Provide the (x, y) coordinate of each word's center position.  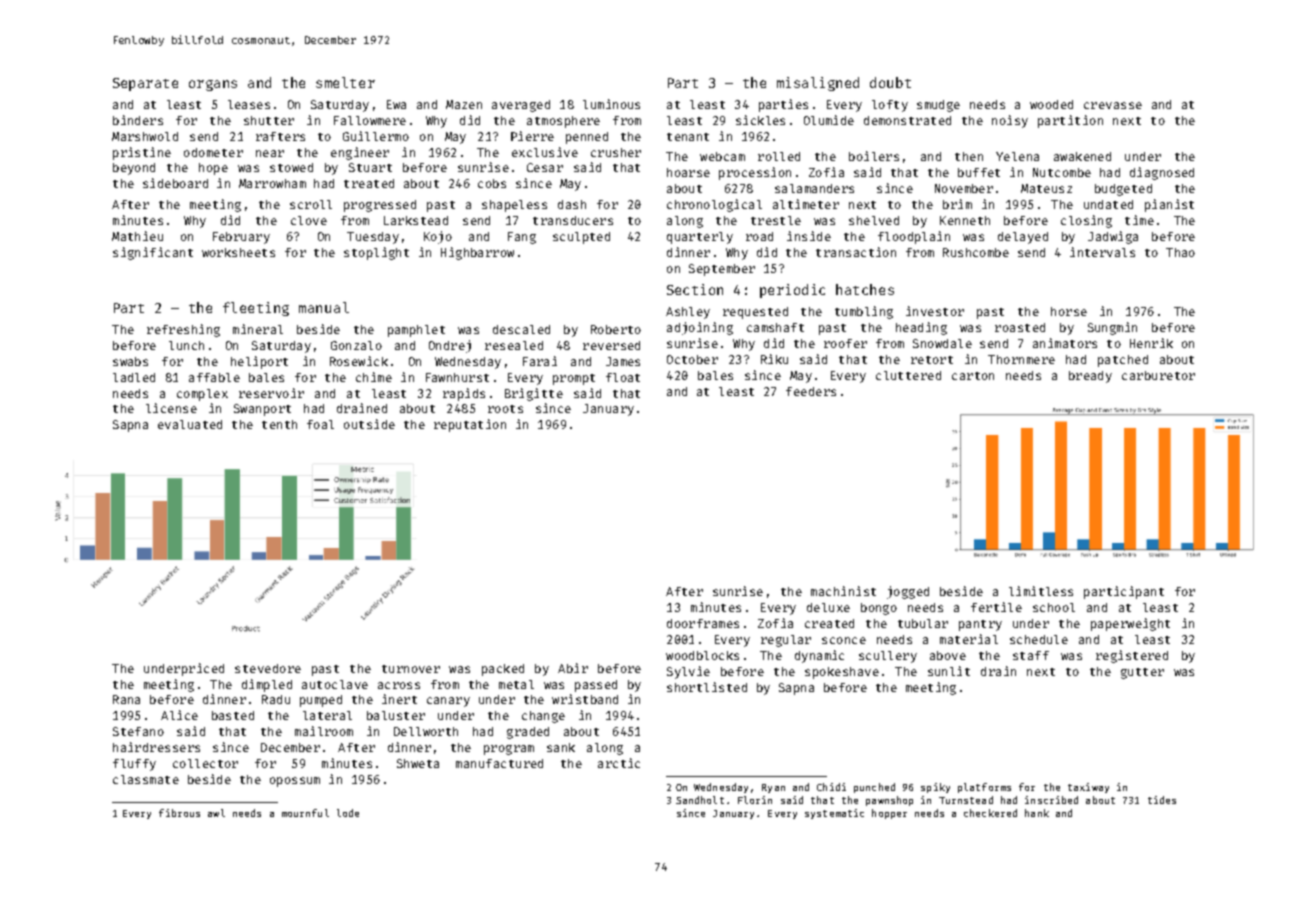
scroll (311, 204)
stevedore (268, 668)
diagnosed (1162, 173)
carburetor (1158, 375)
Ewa (396, 104)
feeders (811, 391)
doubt (890, 82)
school (1054, 607)
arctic (619, 763)
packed (503, 670)
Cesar (545, 167)
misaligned (818, 84)
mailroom (324, 731)
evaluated (190, 424)
